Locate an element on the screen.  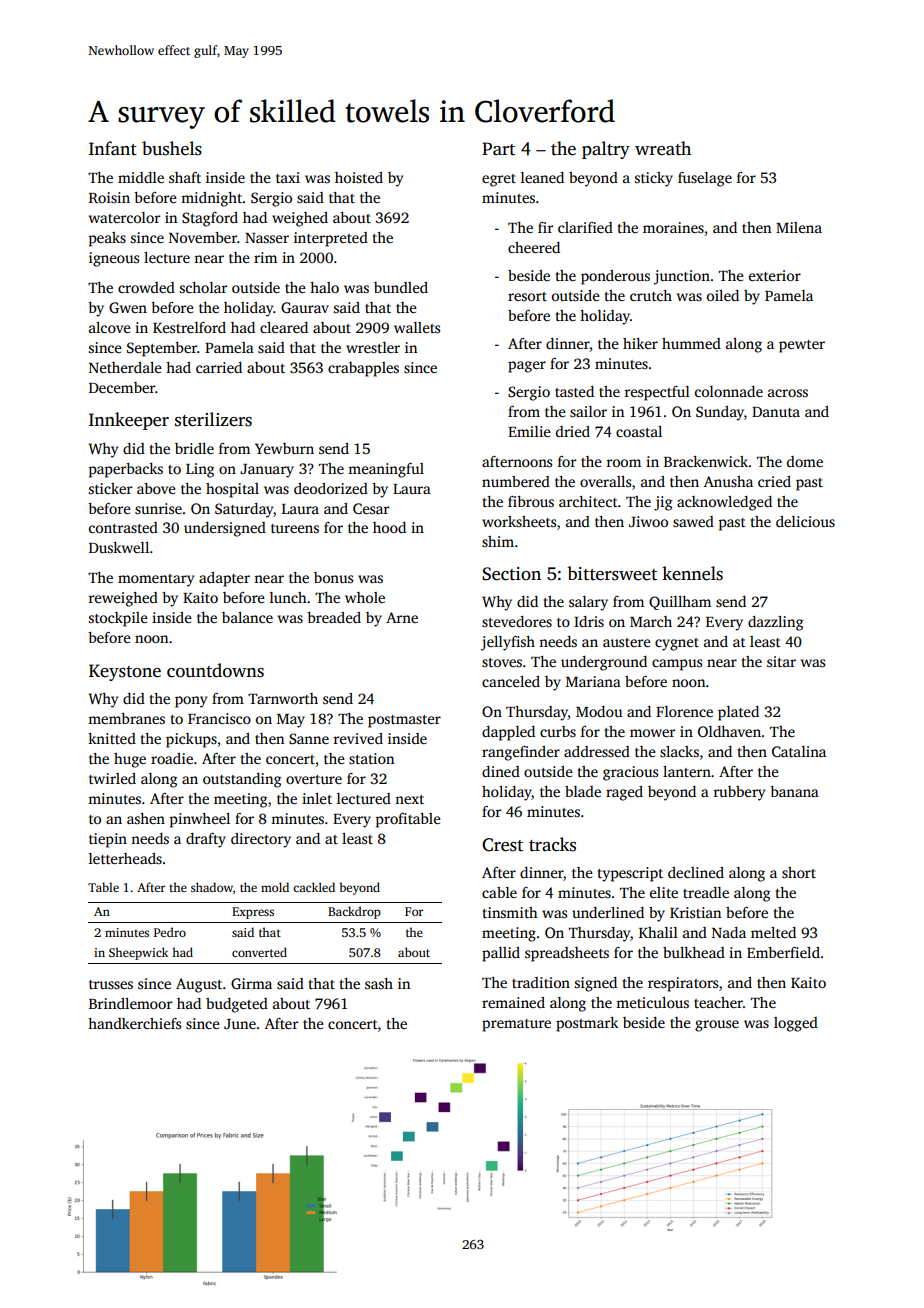
Pedro is located at coordinates (170, 932).
